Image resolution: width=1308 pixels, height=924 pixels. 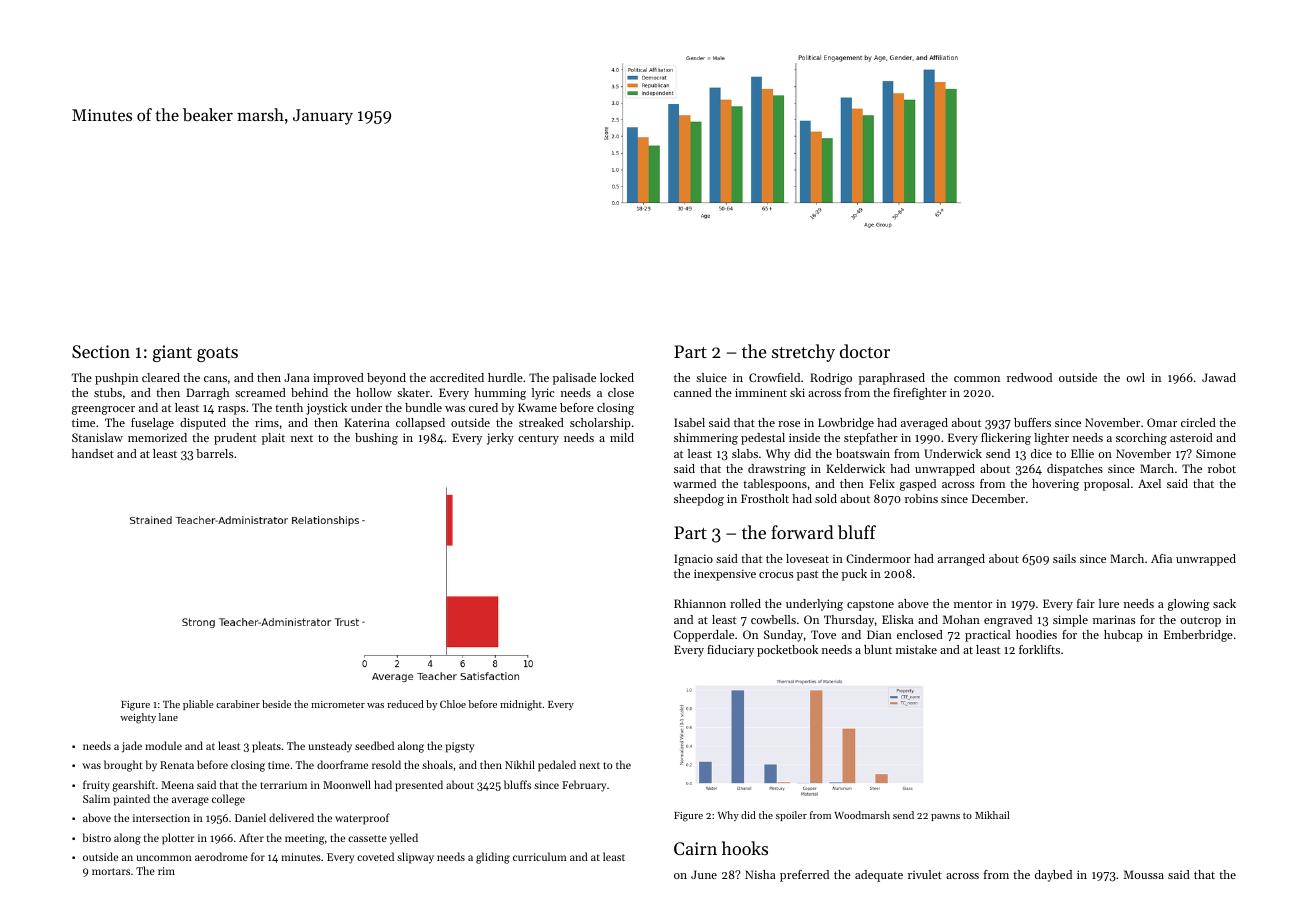 What do you see at coordinates (803, 353) in the screenshot?
I see `stretchy` at bounding box center [803, 353].
